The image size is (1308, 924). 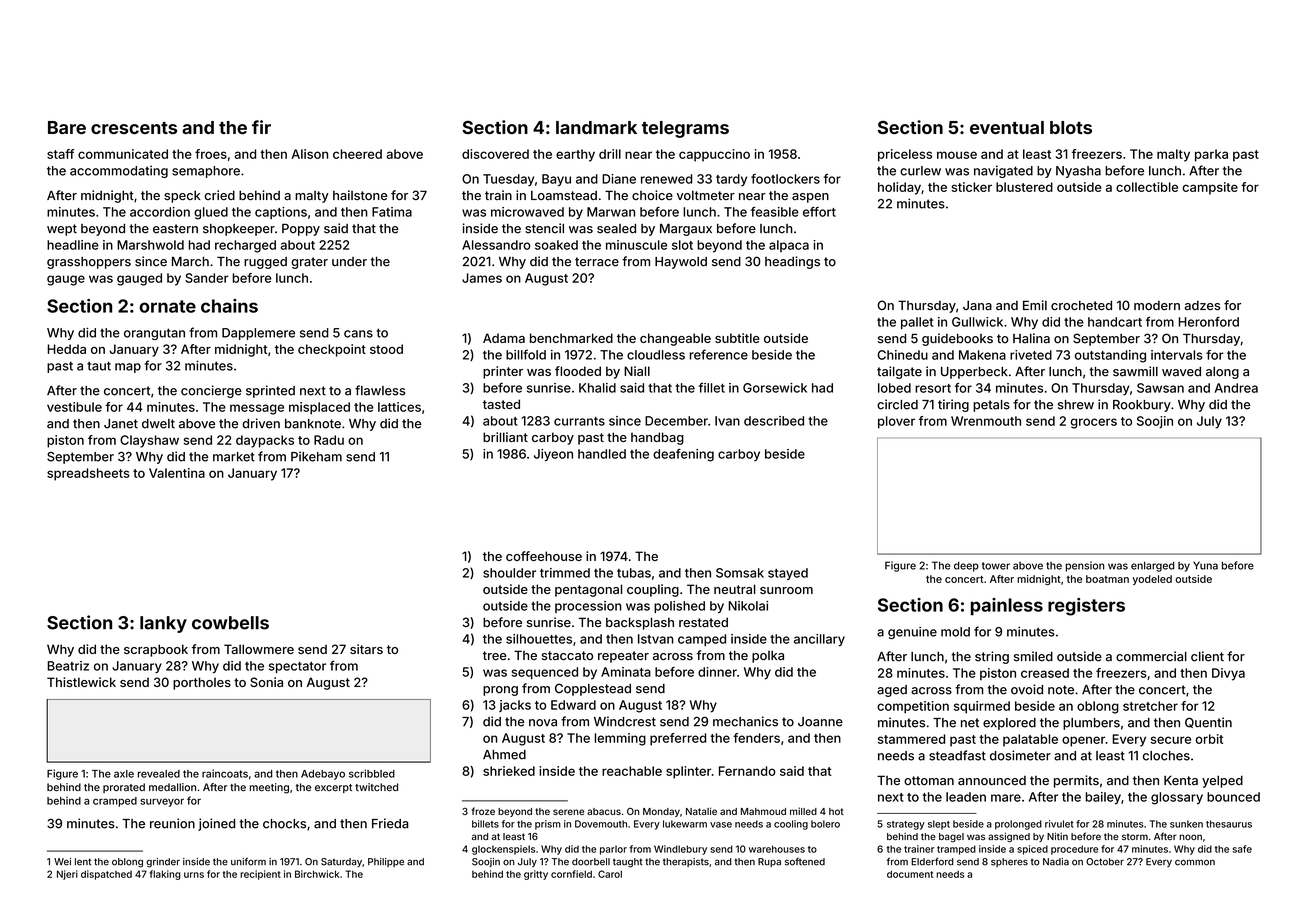 What do you see at coordinates (685, 129) in the screenshot?
I see `telegrams` at bounding box center [685, 129].
